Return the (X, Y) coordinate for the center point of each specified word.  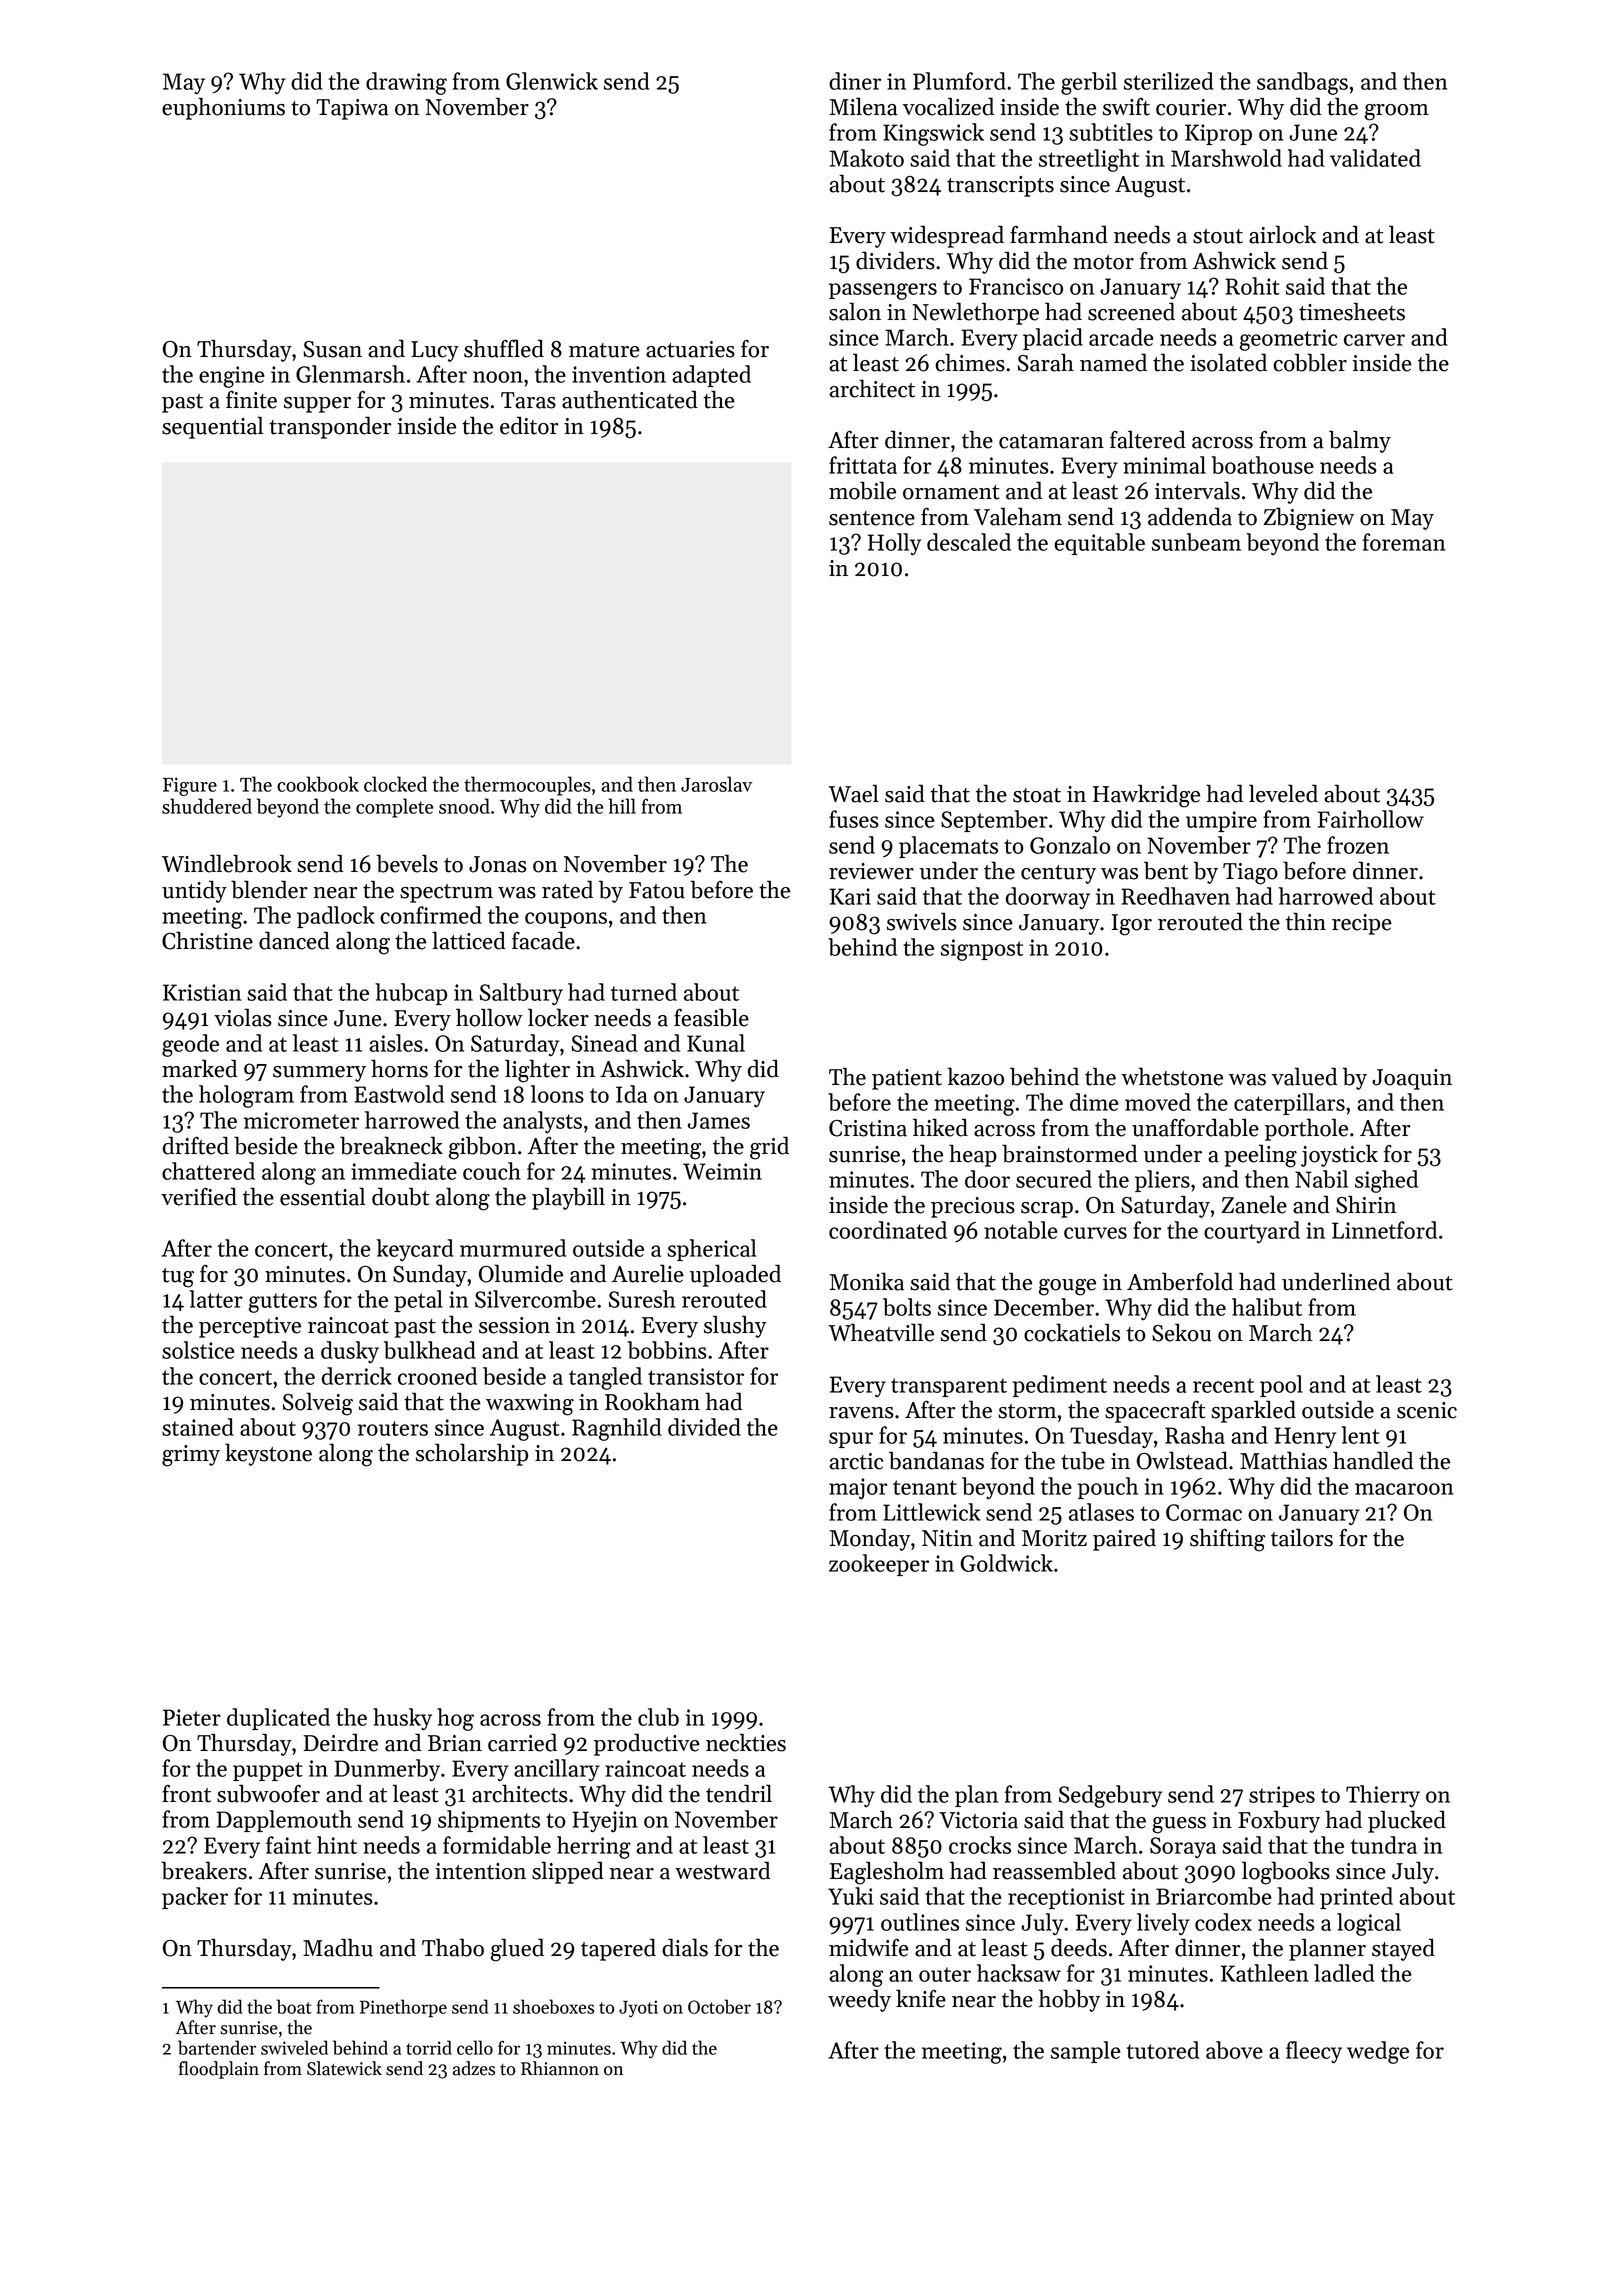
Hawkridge (1146, 796)
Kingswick (933, 134)
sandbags (1302, 83)
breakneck (391, 1145)
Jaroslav (717, 784)
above (1234, 2050)
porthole (1306, 1129)
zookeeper (879, 1565)
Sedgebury (1110, 1796)
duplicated (278, 1719)
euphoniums (223, 108)
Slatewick (344, 2068)
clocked (395, 784)
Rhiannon (560, 2068)
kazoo (975, 1076)
